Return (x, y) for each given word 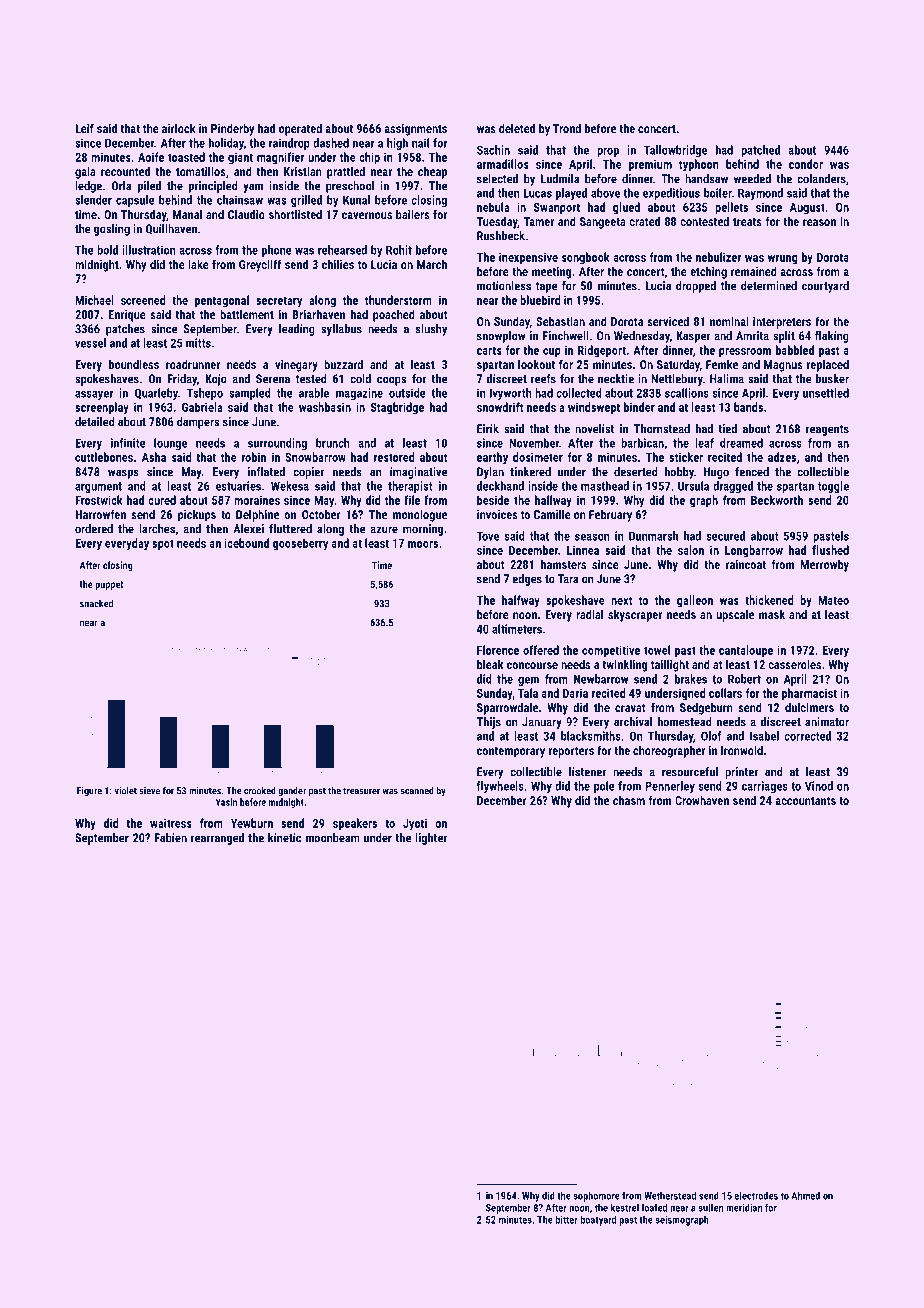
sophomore (596, 1196)
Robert (744, 679)
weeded (752, 179)
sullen (710, 1207)
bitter (567, 1219)
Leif (84, 128)
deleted (517, 128)
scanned (417, 790)
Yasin (226, 802)
